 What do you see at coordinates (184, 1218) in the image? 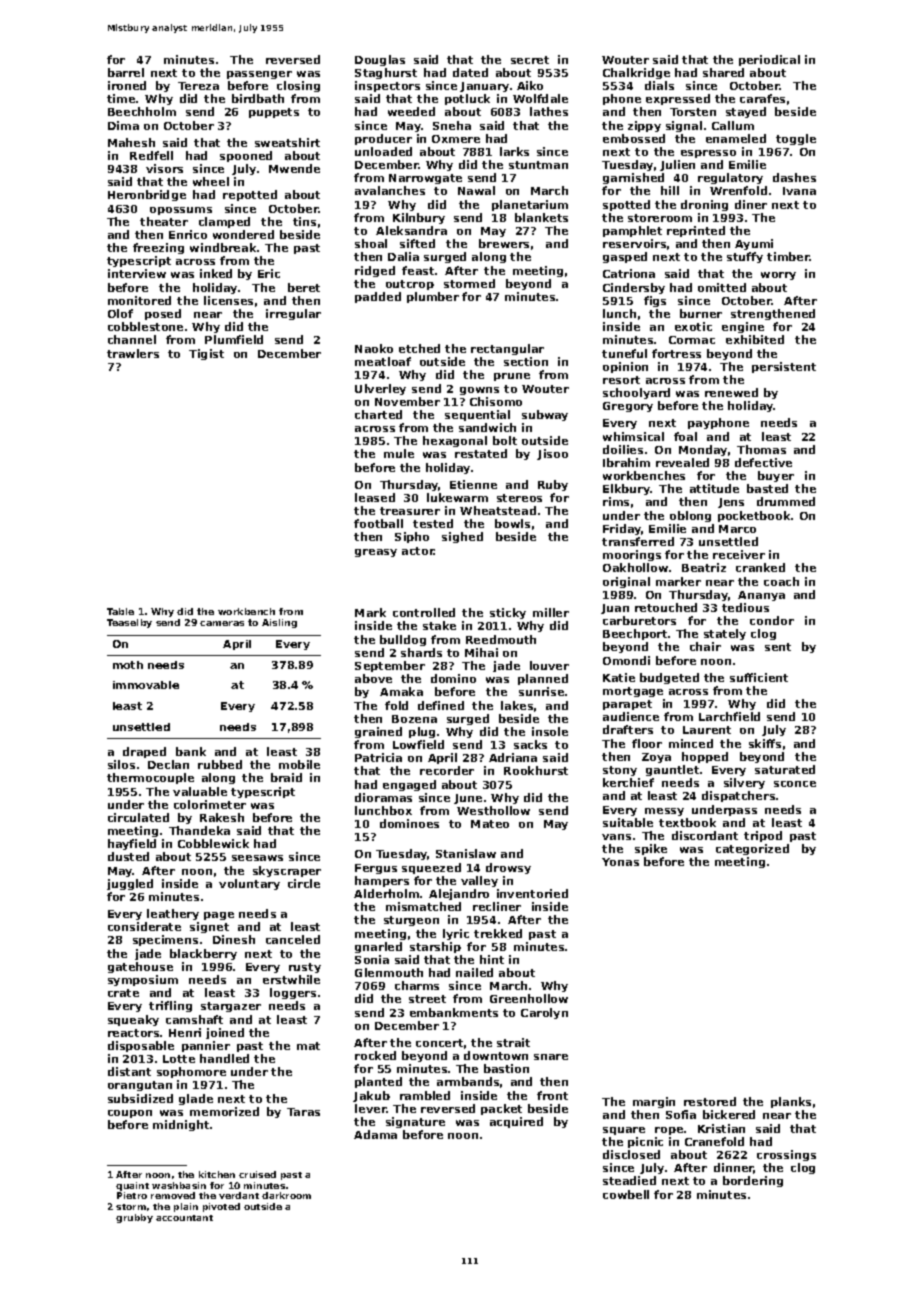
I see `accountant` at bounding box center [184, 1218].
